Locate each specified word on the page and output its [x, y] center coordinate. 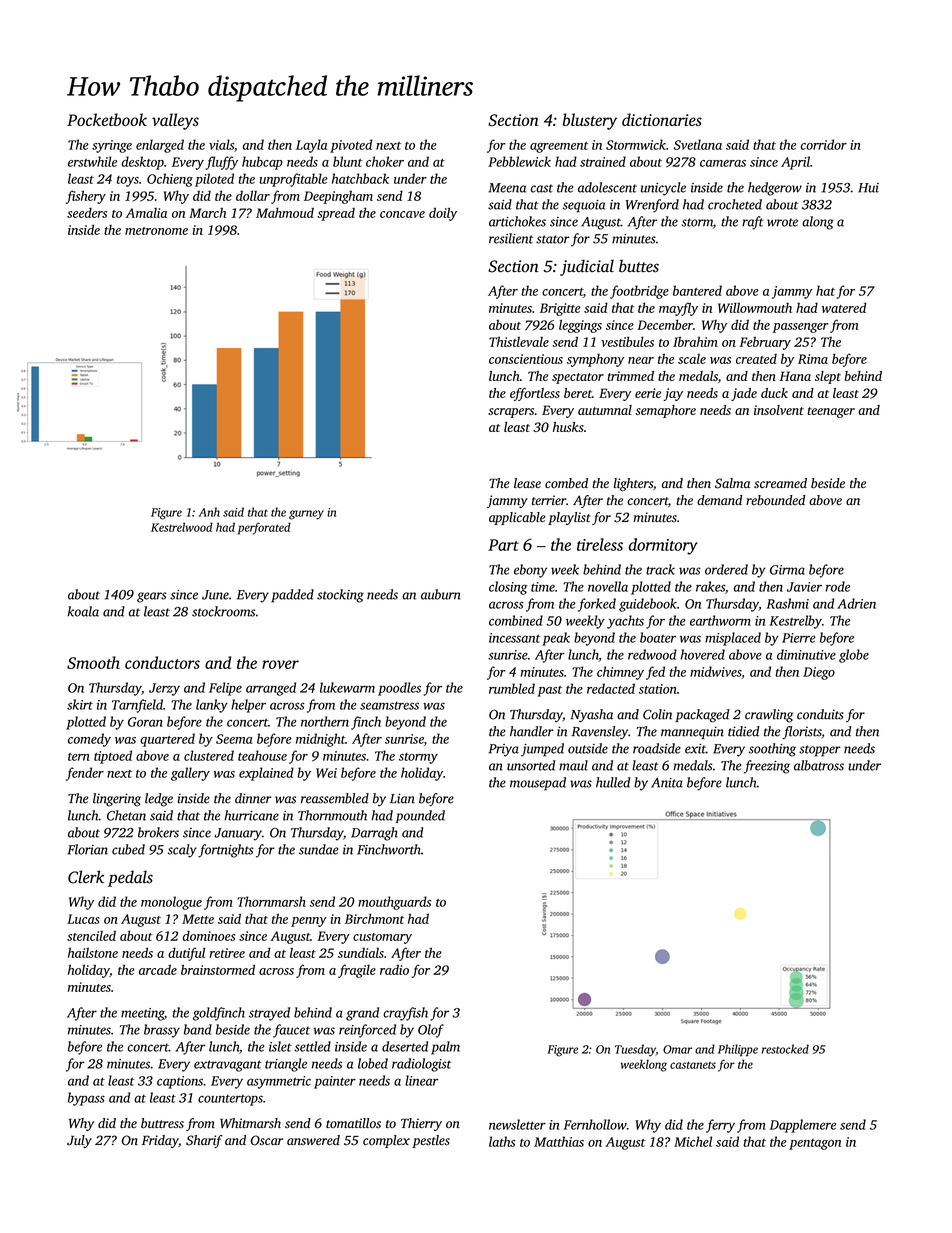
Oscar [267, 1140]
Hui [868, 188]
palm [445, 1048]
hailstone [93, 952]
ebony [530, 571]
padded [292, 596]
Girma [787, 570]
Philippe [738, 1050]
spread [336, 214]
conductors [162, 662]
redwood [652, 654]
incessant [514, 638]
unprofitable [293, 180]
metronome [156, 231]
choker [385, 161]
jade [744, 394]
